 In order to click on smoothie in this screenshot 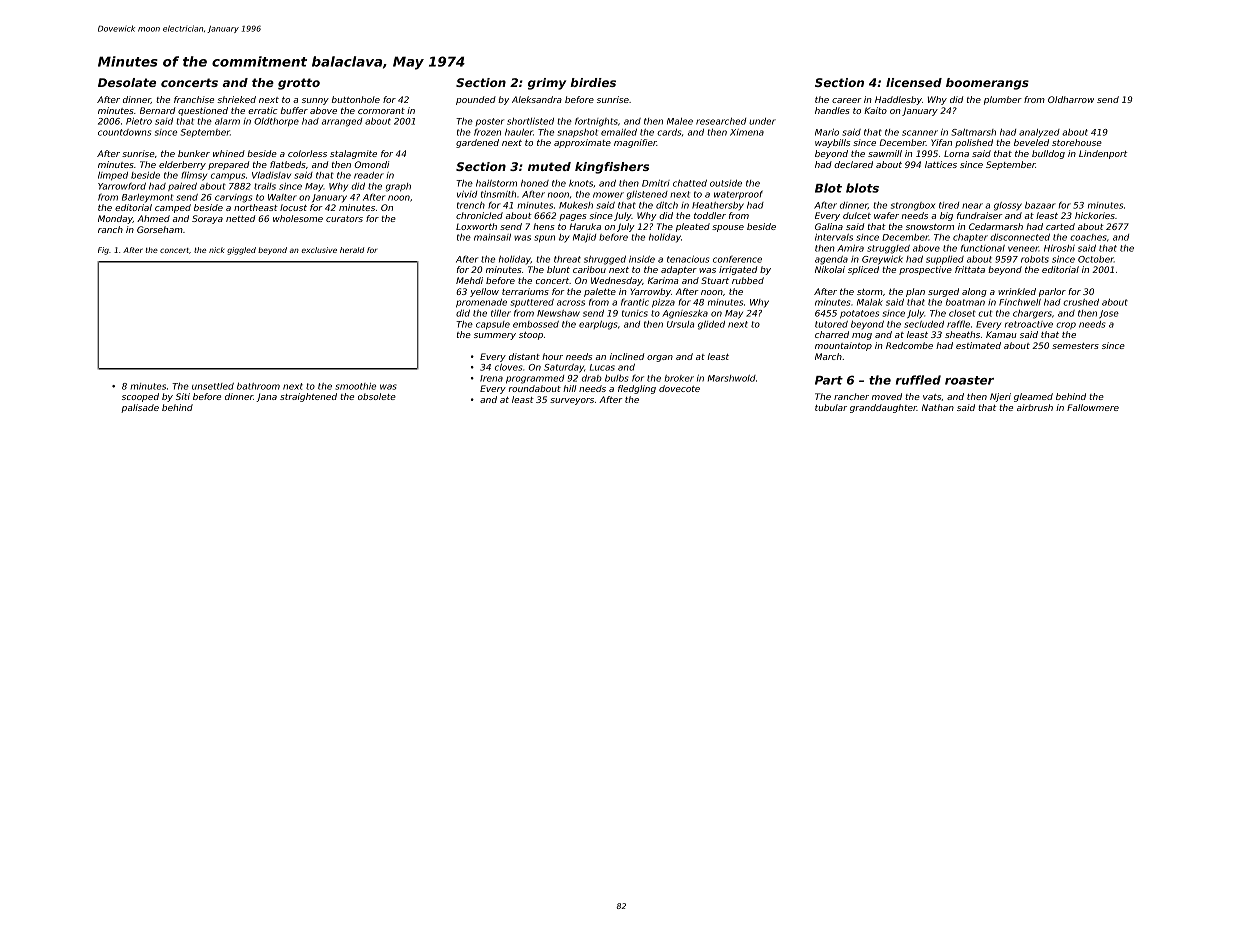, I will do `click(355, 386)`.
